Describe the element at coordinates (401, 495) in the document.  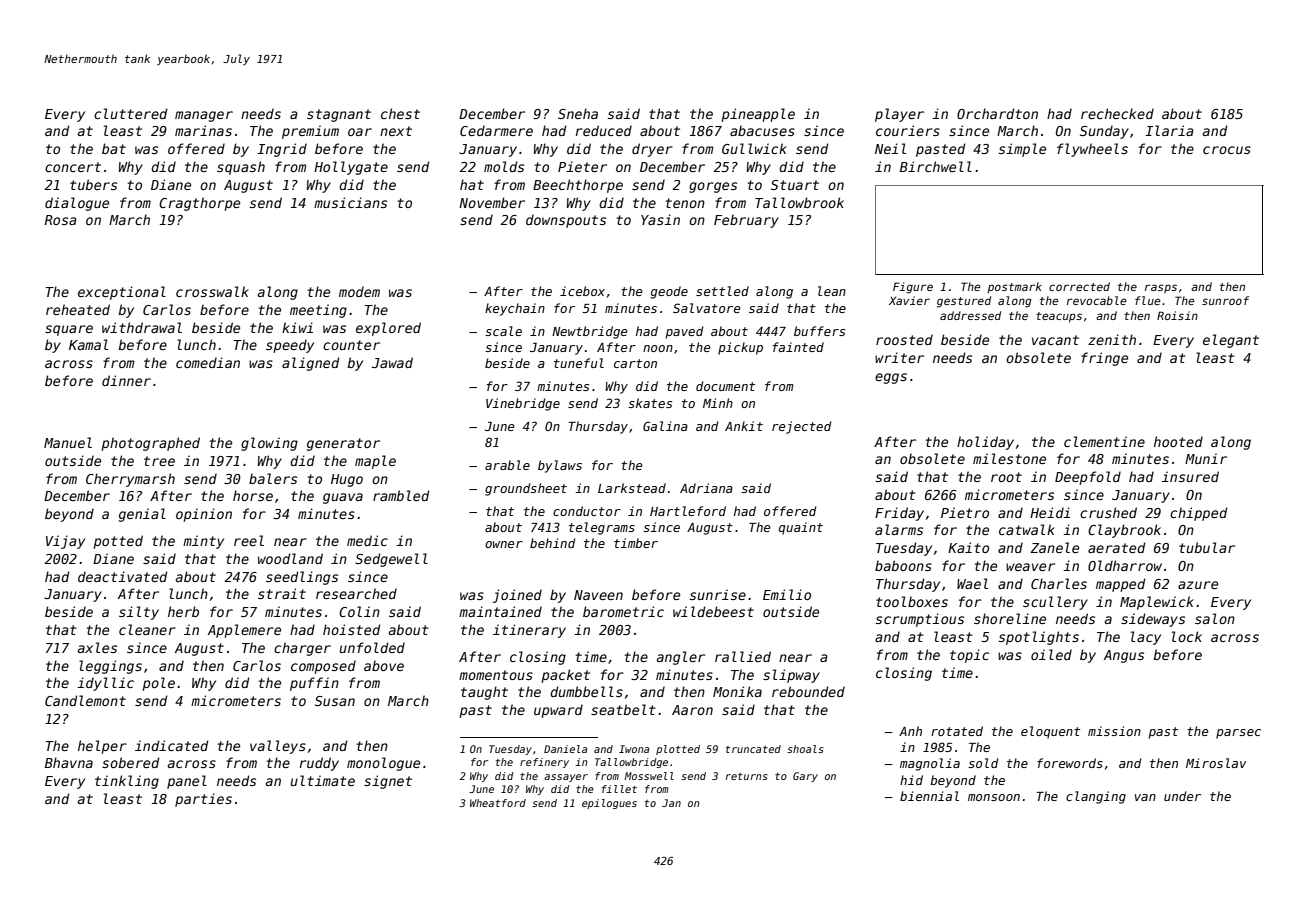
I see `rambled` at that location.
